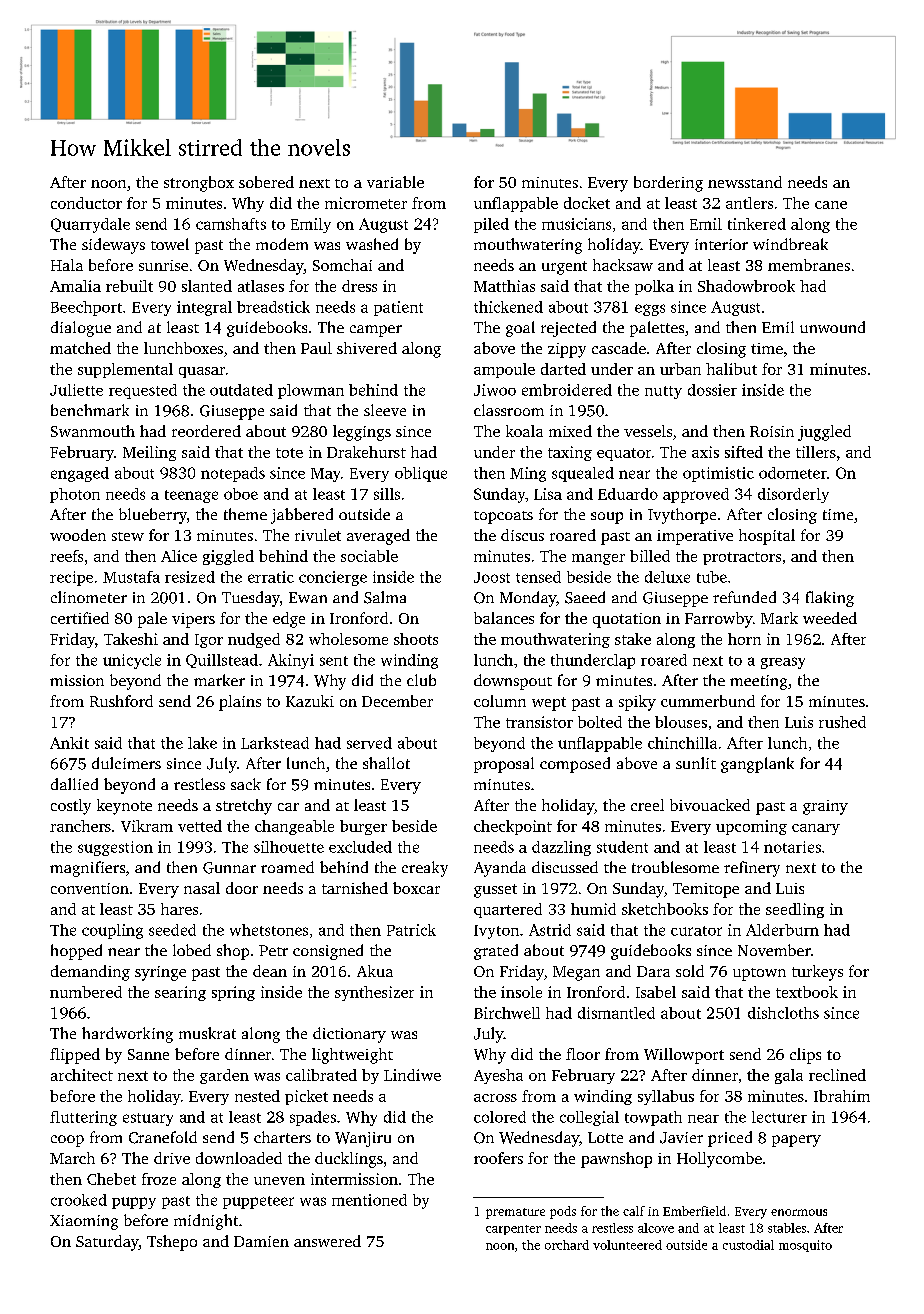 Image resolution: width=924 pixels, height=1314 pixels. What do you see at coordinates (710, 805) in the screenshot?
I see `bivouacked` at bounding box center [710, 805].
